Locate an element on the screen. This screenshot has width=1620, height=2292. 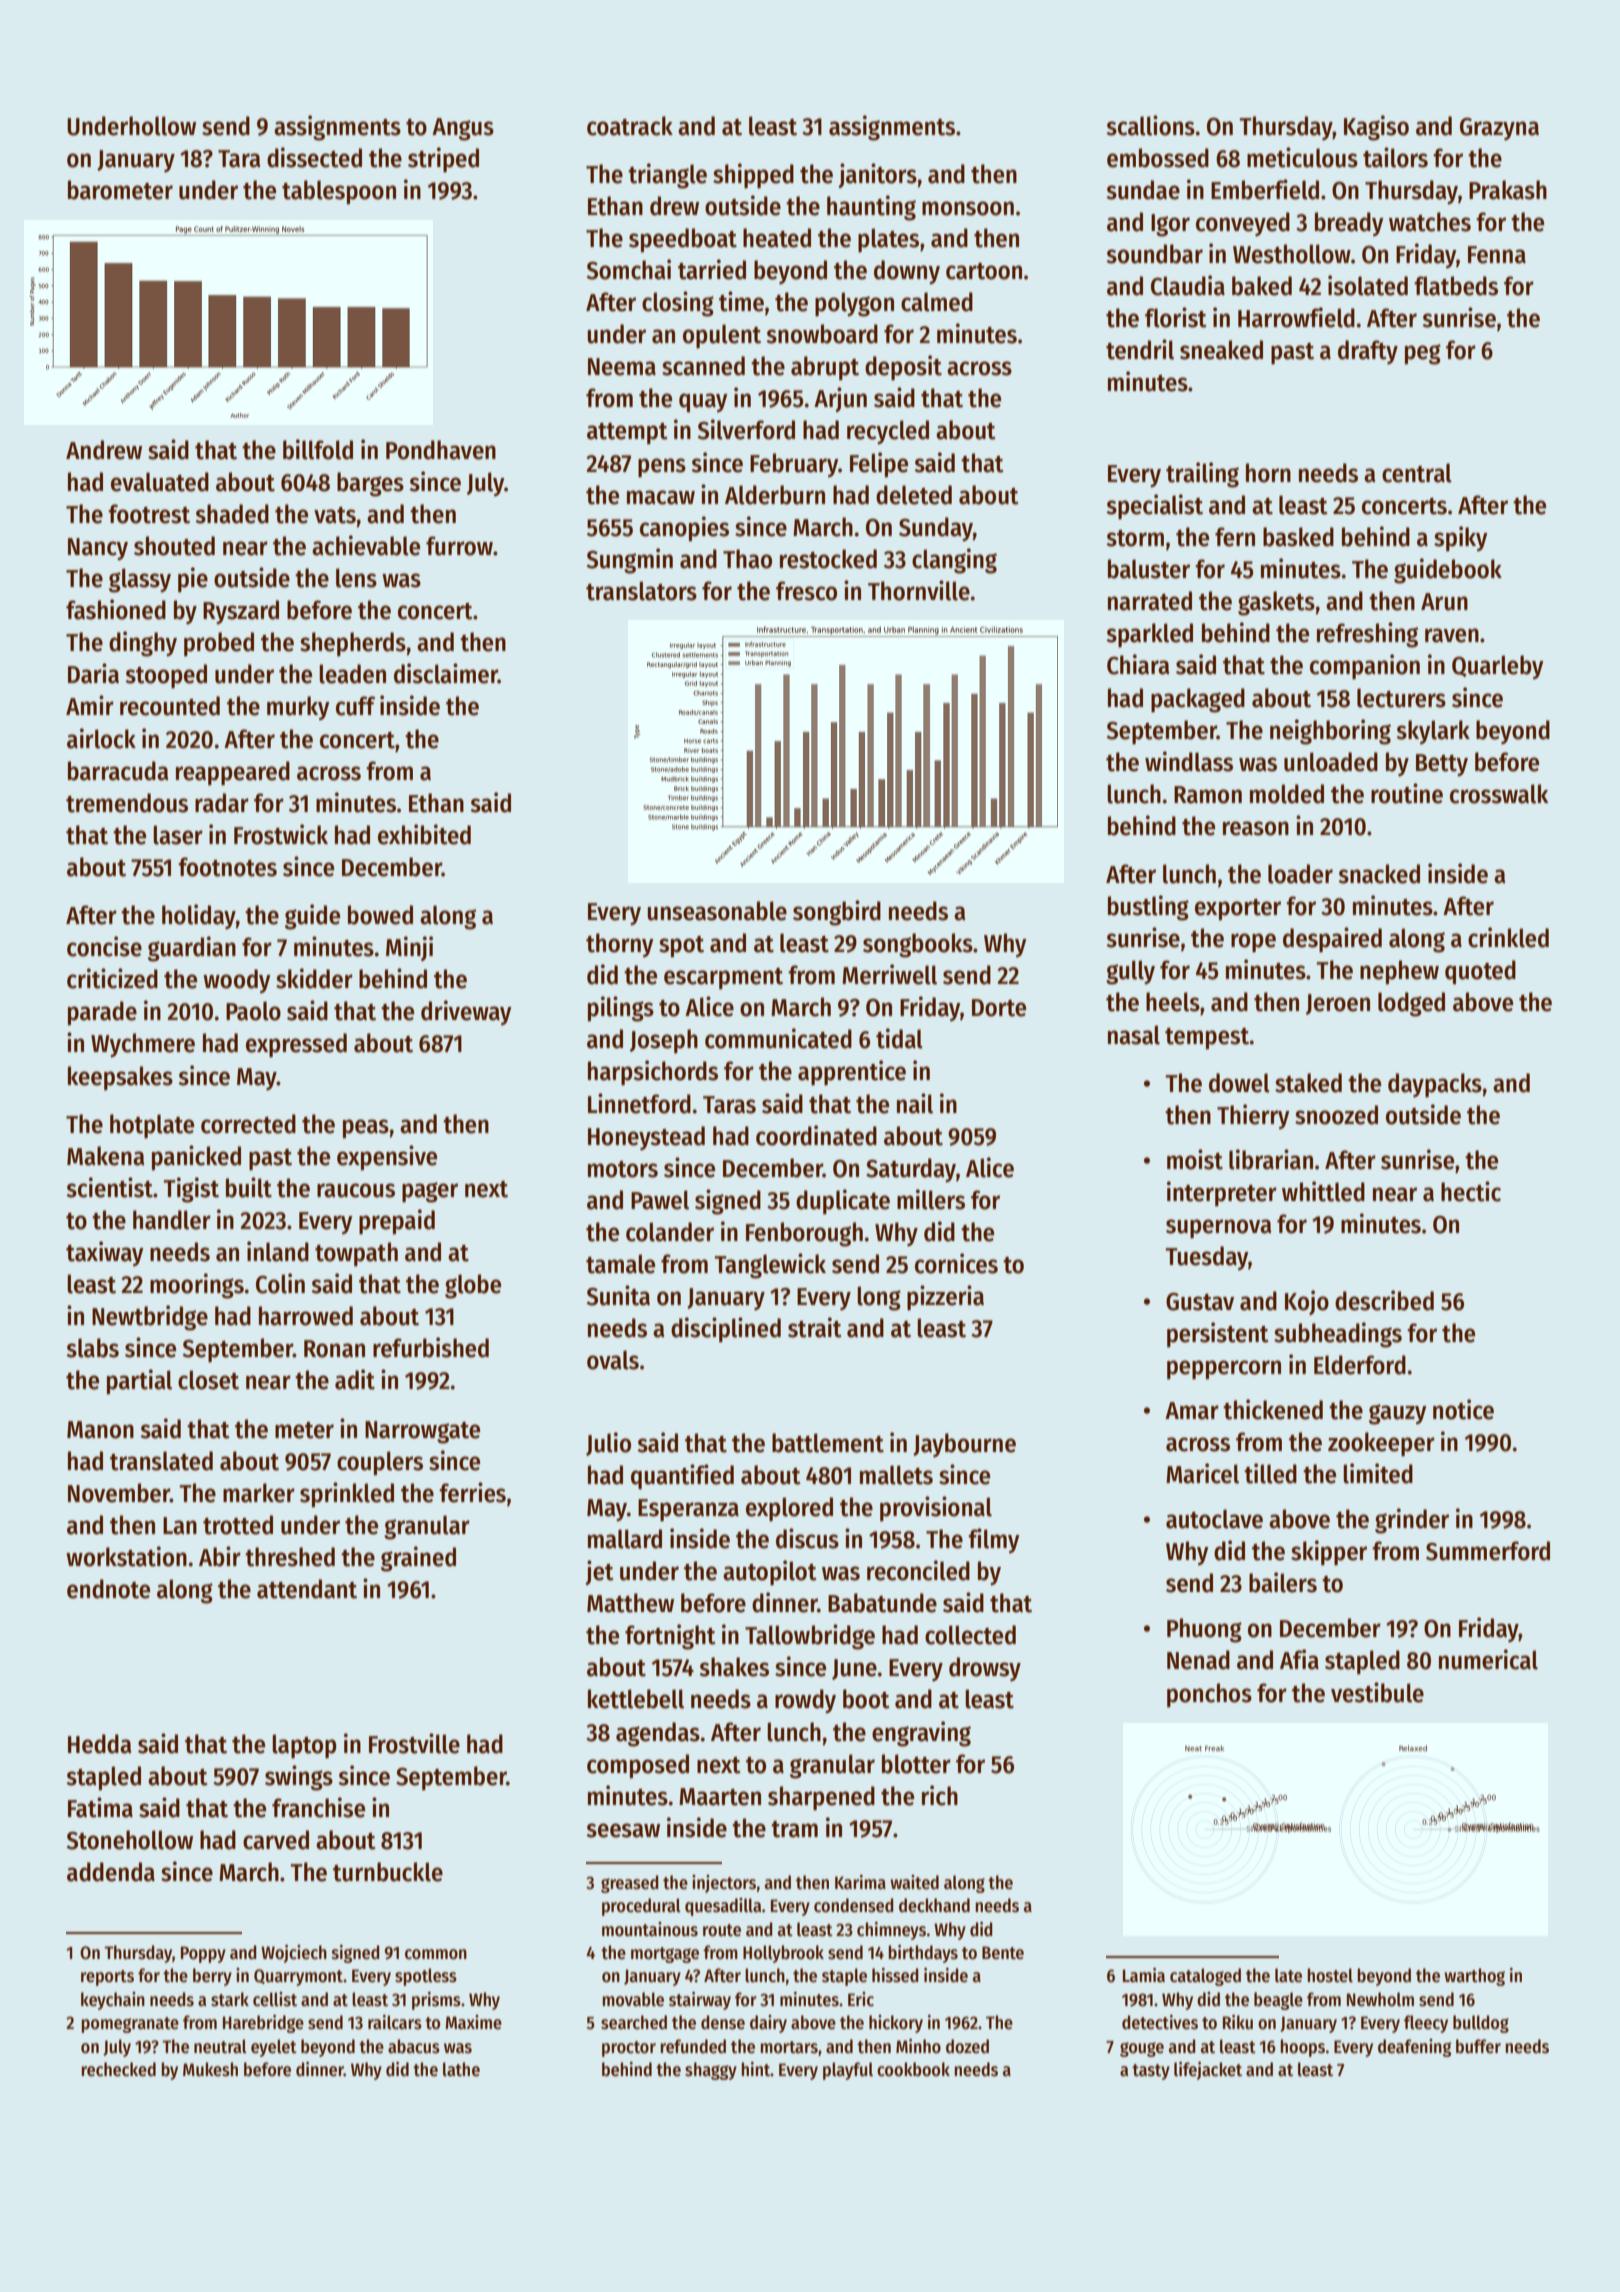
rechecked is located at coordinates (118, 2069).
